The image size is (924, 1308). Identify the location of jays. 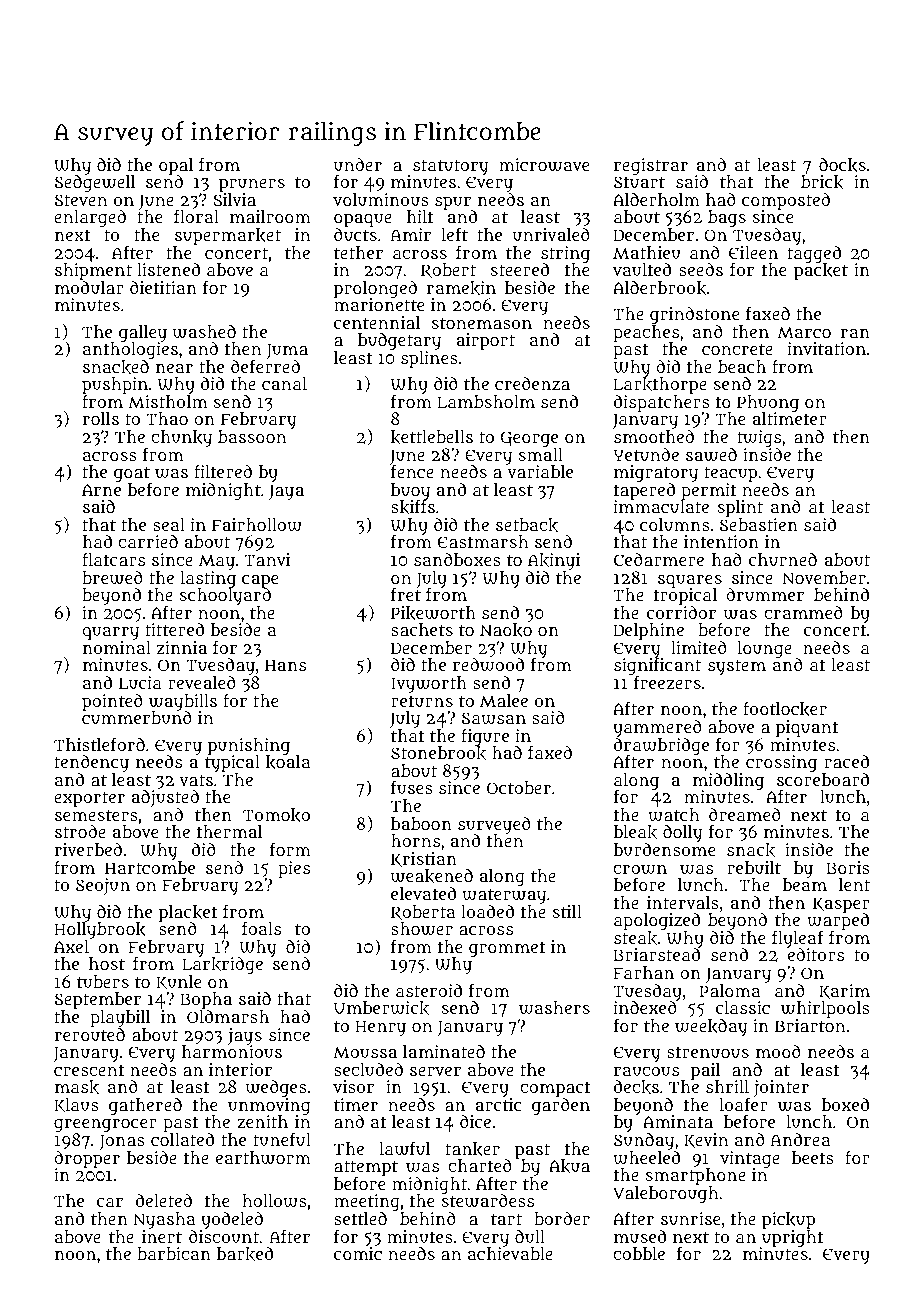
(245, 1036).
